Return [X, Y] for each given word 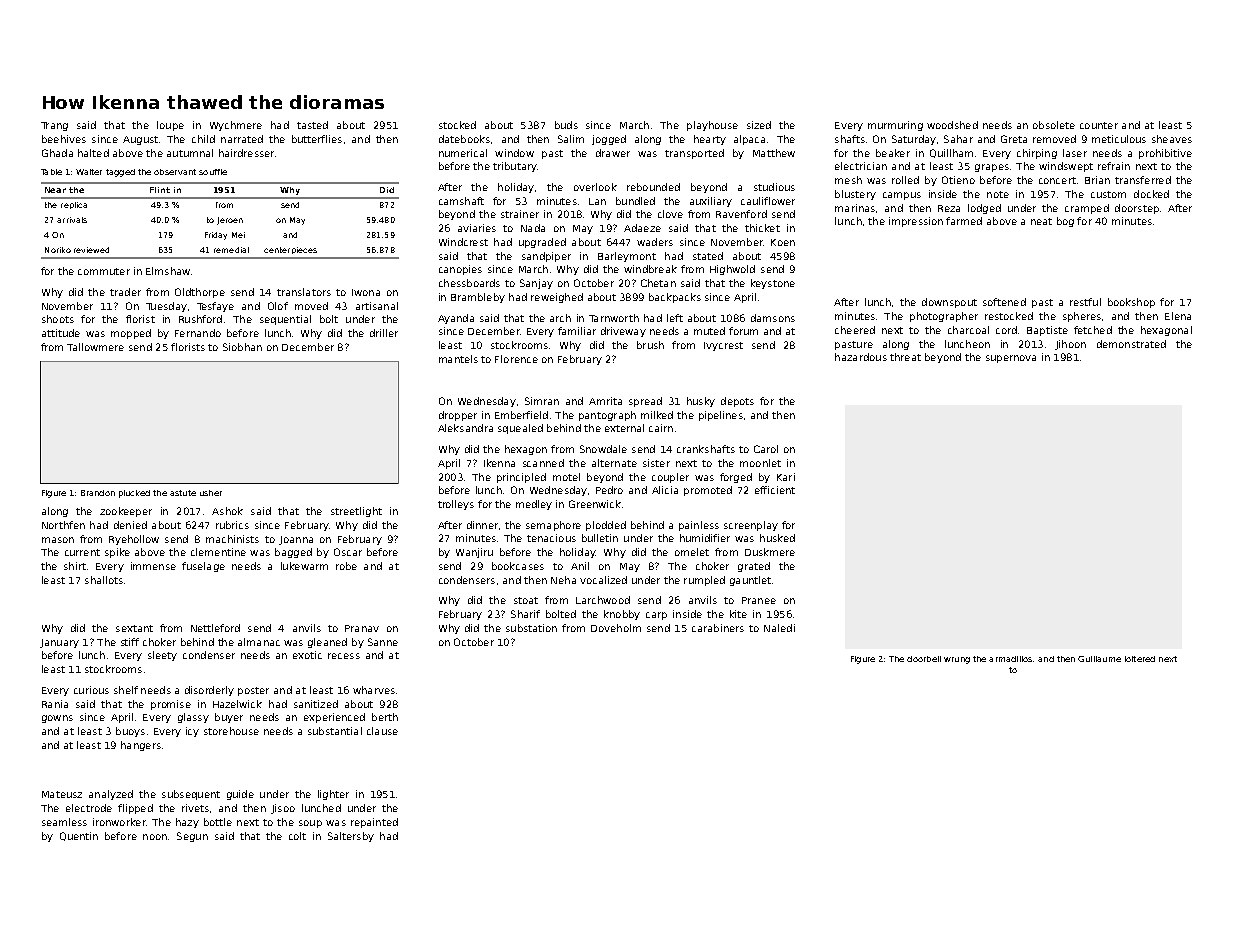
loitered [1140, 659]
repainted [374, 823]
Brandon [98, 493]
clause [382, 731]
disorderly [209, 691]
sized [759, 125]
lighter [333, 795]
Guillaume [1099, 659]
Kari [786, 477]
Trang [54, 126]
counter [1099, 125]
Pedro [609, 490]
